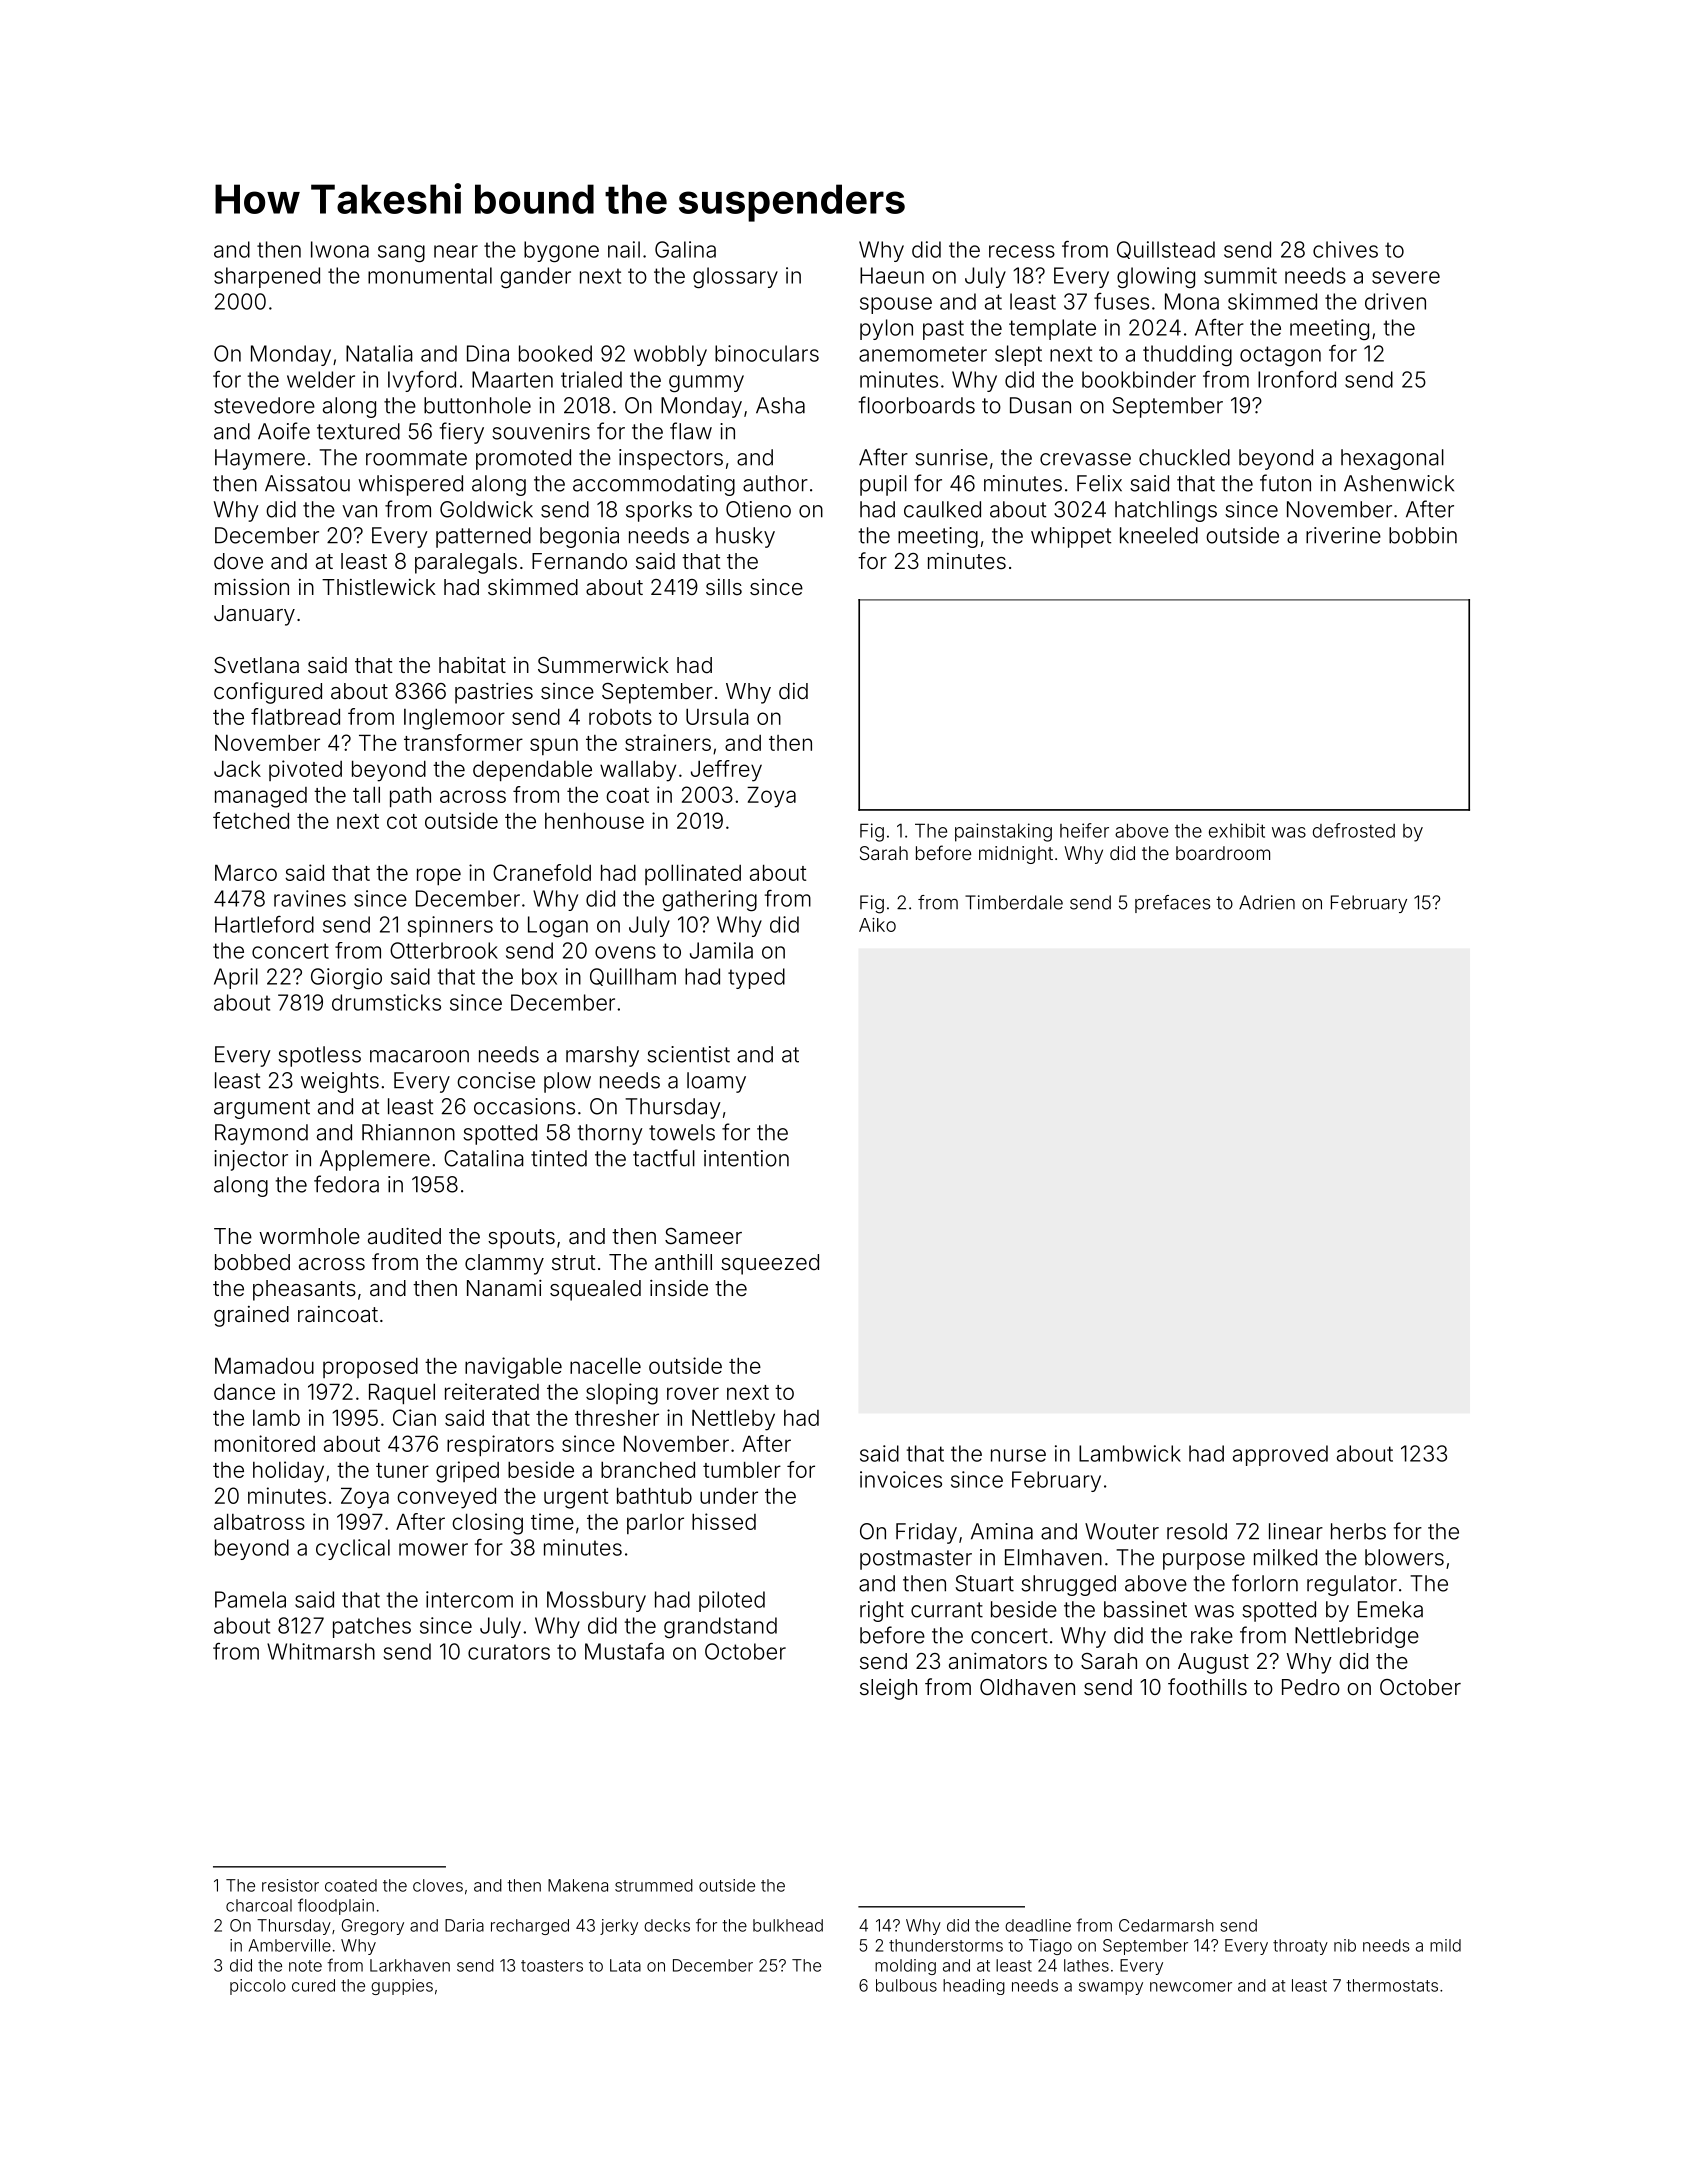 This screenshot has height=2178, width=1683. Describe the element at coordinates (906, 1985) in the screenshot. I see `bulbous` at that location.
